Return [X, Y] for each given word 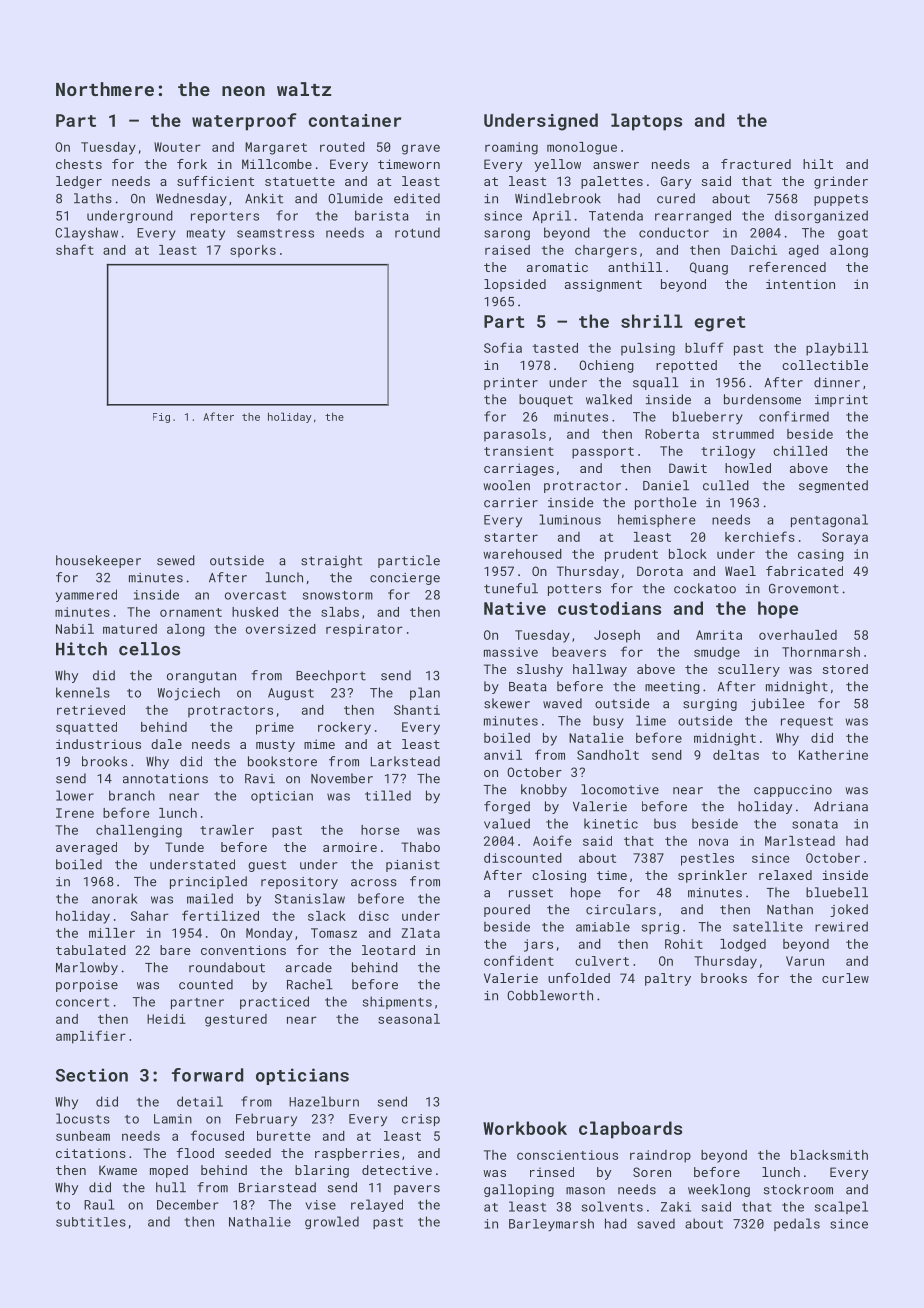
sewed [176, 560]
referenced [787, 267]
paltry [668, 979]
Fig [161, 418]
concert [82, 1002]
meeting [672, 688]
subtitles [91, 1222]
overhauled [798, 635]
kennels [83, 692]
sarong [507, 235]
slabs [340, 612]
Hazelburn [324, 1101]
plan [425, 693]
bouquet [546, 400]
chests [79, 164]
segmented [833, 486]
